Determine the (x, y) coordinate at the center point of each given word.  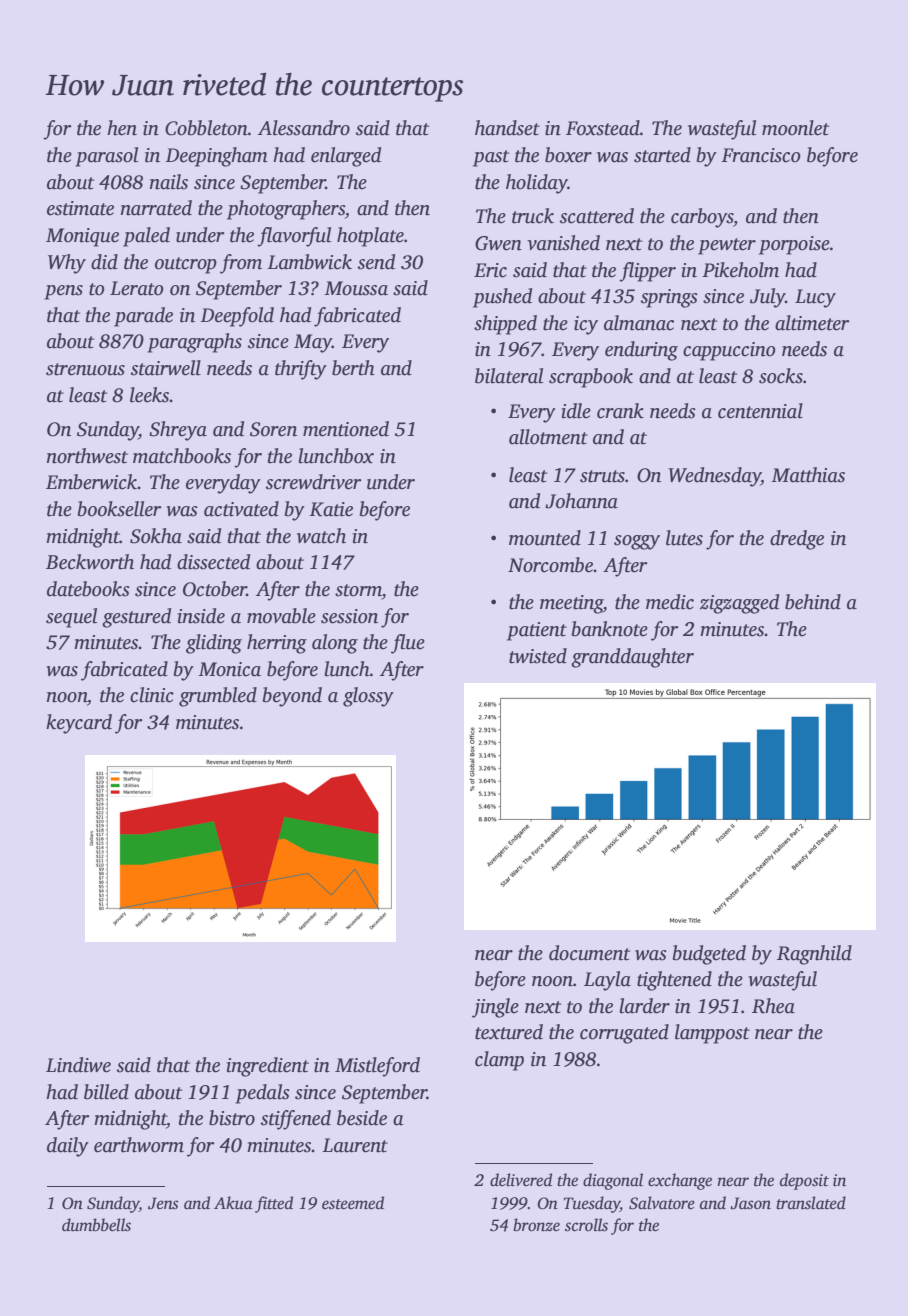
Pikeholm (740, 270)
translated (811, 1203)
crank (620, 411)
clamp (499, 1061)
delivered (521, 1180)
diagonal (613, 1181)
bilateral (509, 376)
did (104, 262)
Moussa (356, 288)
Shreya (178, 431)
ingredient (268, 1067)
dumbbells (96, 1225)
